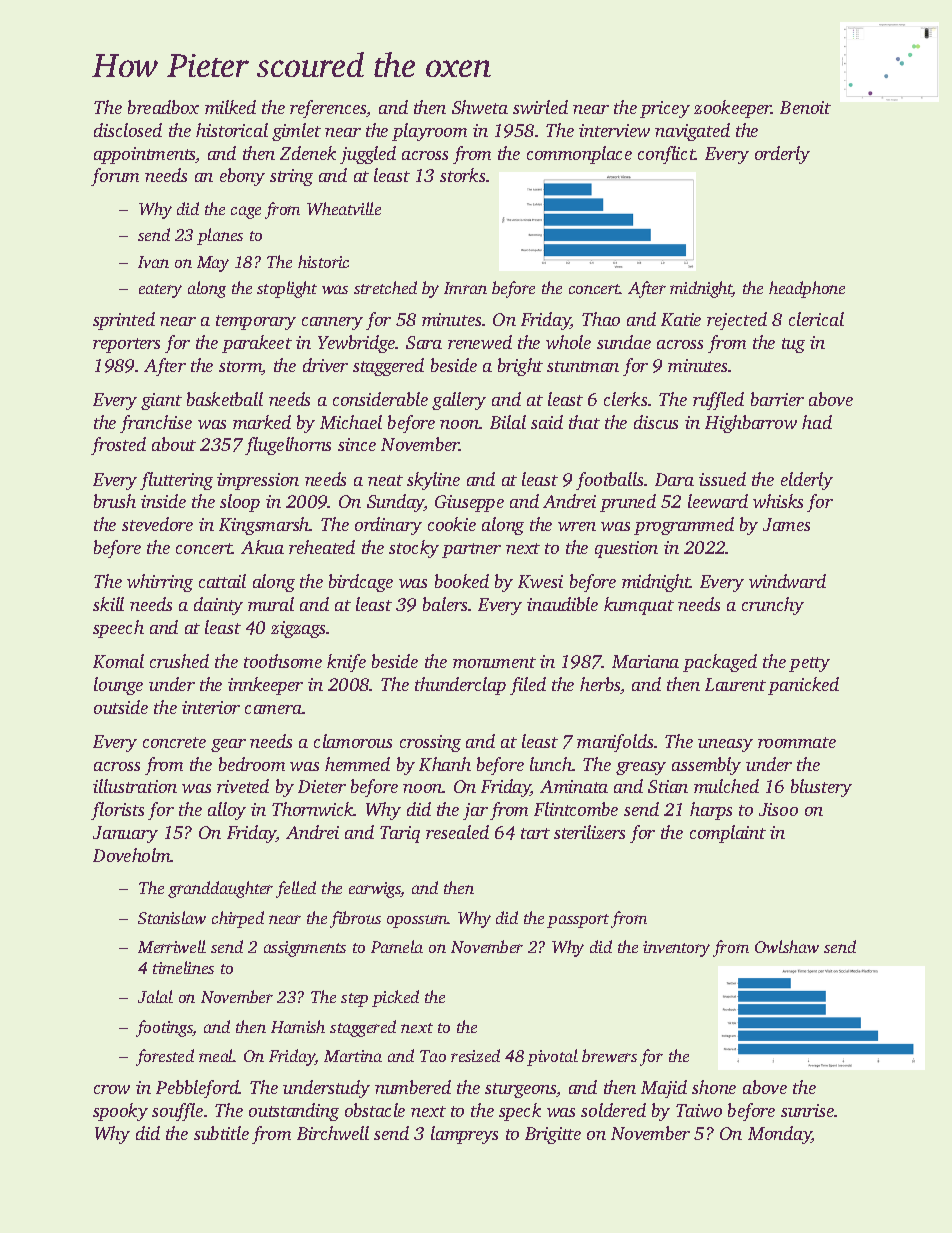 The height and width of the screenshot is (1233, 952). What do you see at coordinates (115, 501) in the screenshot?
I see `brush` at bounding box center [115, 501].
